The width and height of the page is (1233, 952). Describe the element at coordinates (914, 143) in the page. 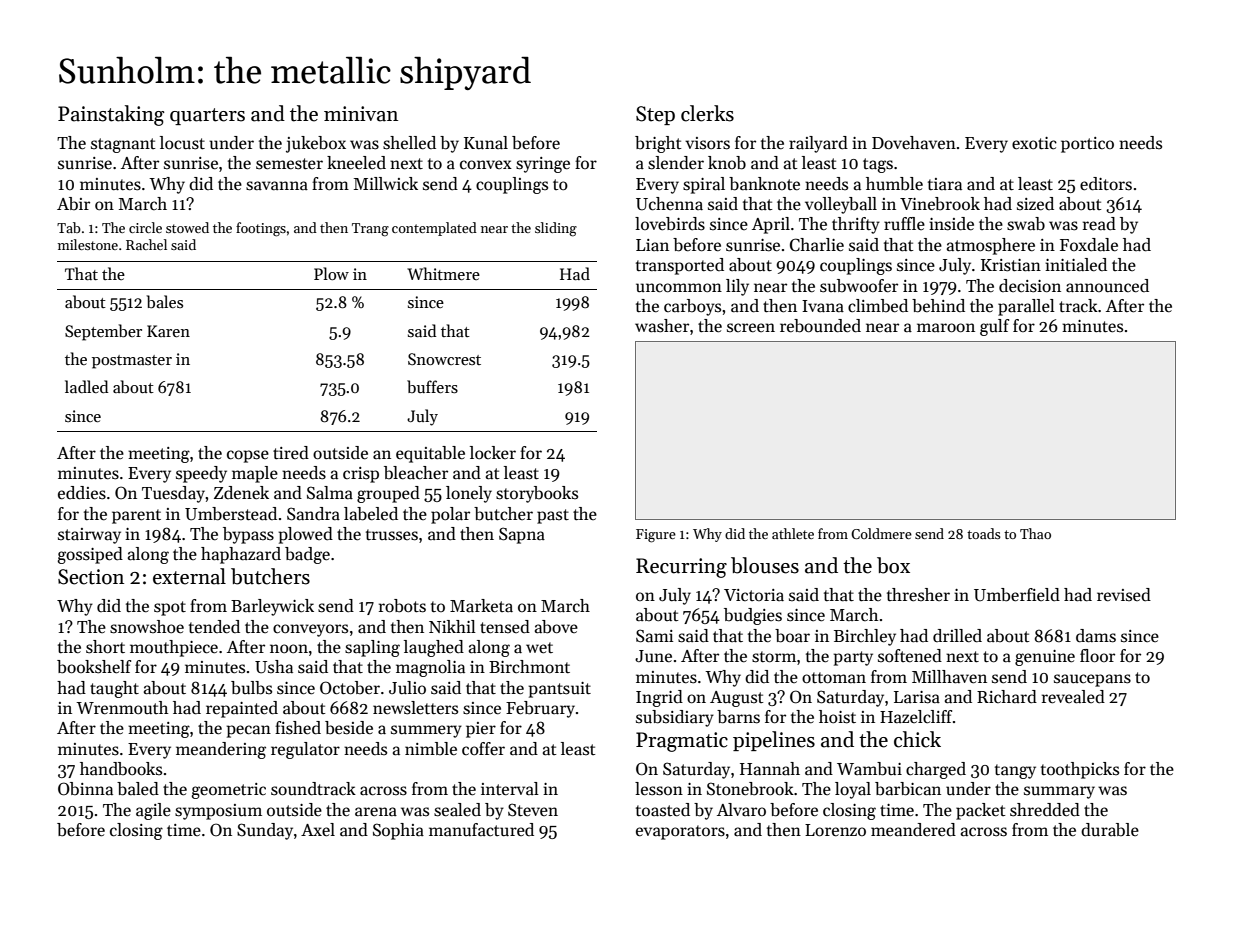

I see `Dovehaven` at that location.
